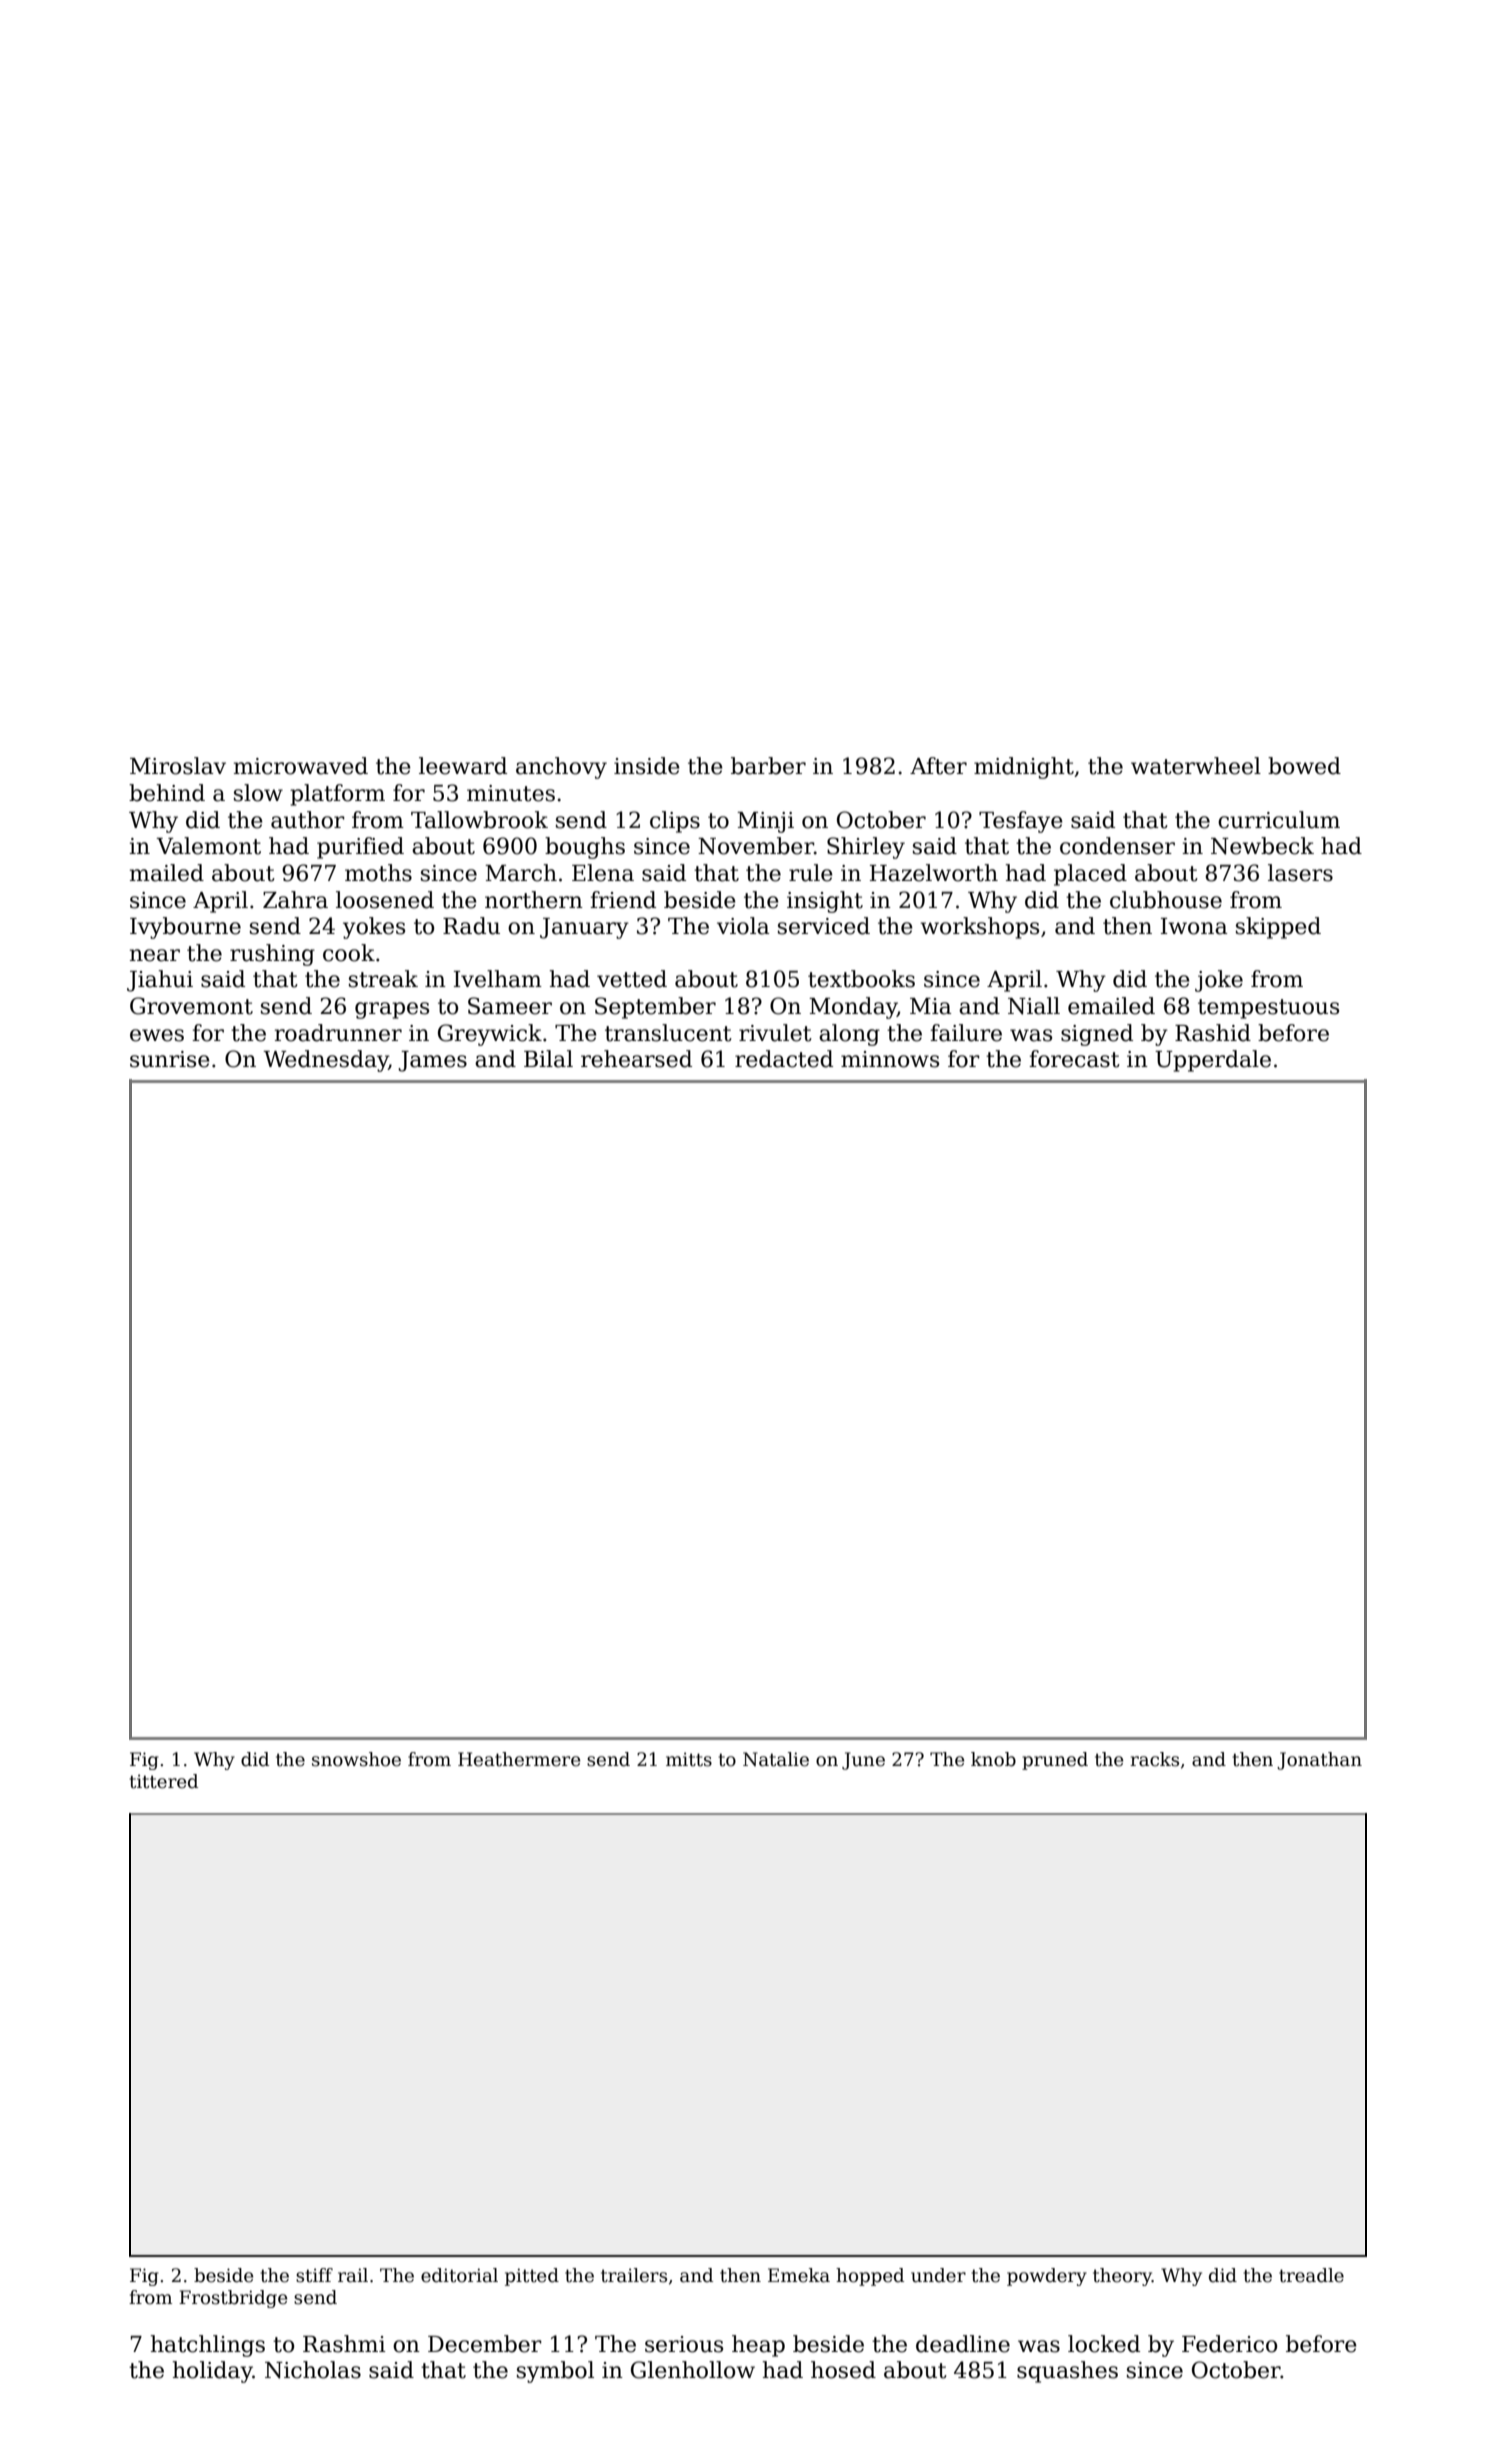 The height and width of the image is (2464, 1496). What do you see at coordinates (548, 1059) in the image?
I see `Bilal` at bounding box center [548, 1059].
